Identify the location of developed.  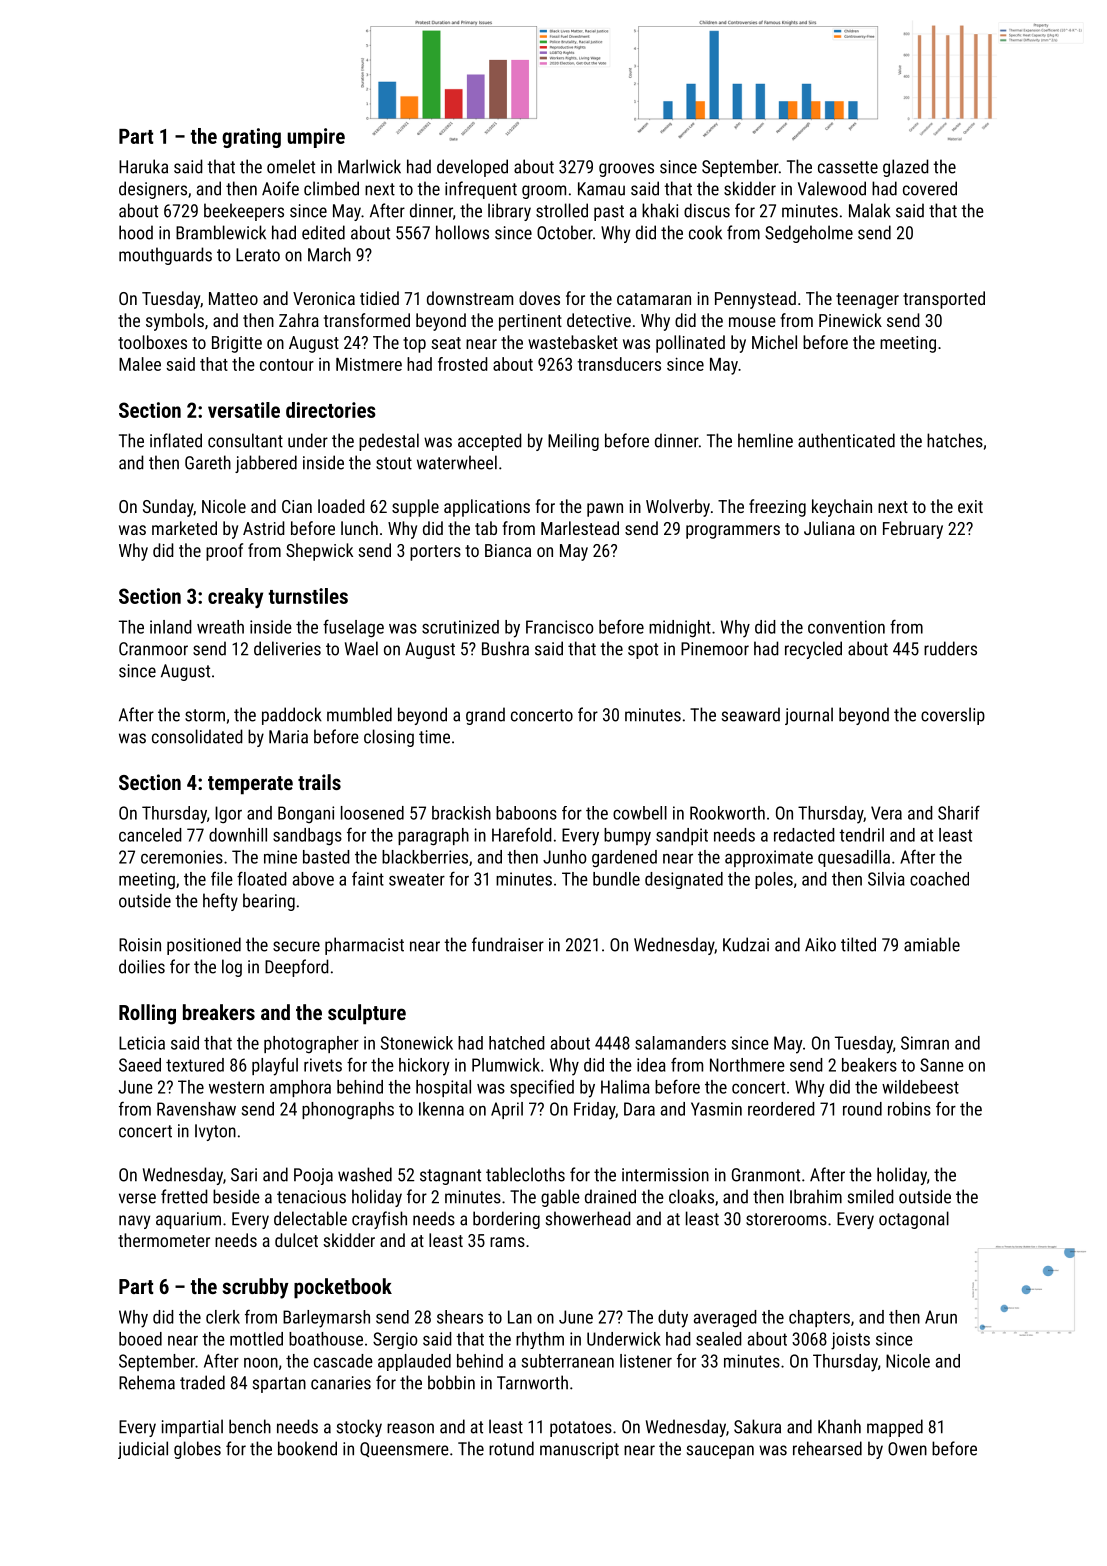
(472, 168).
